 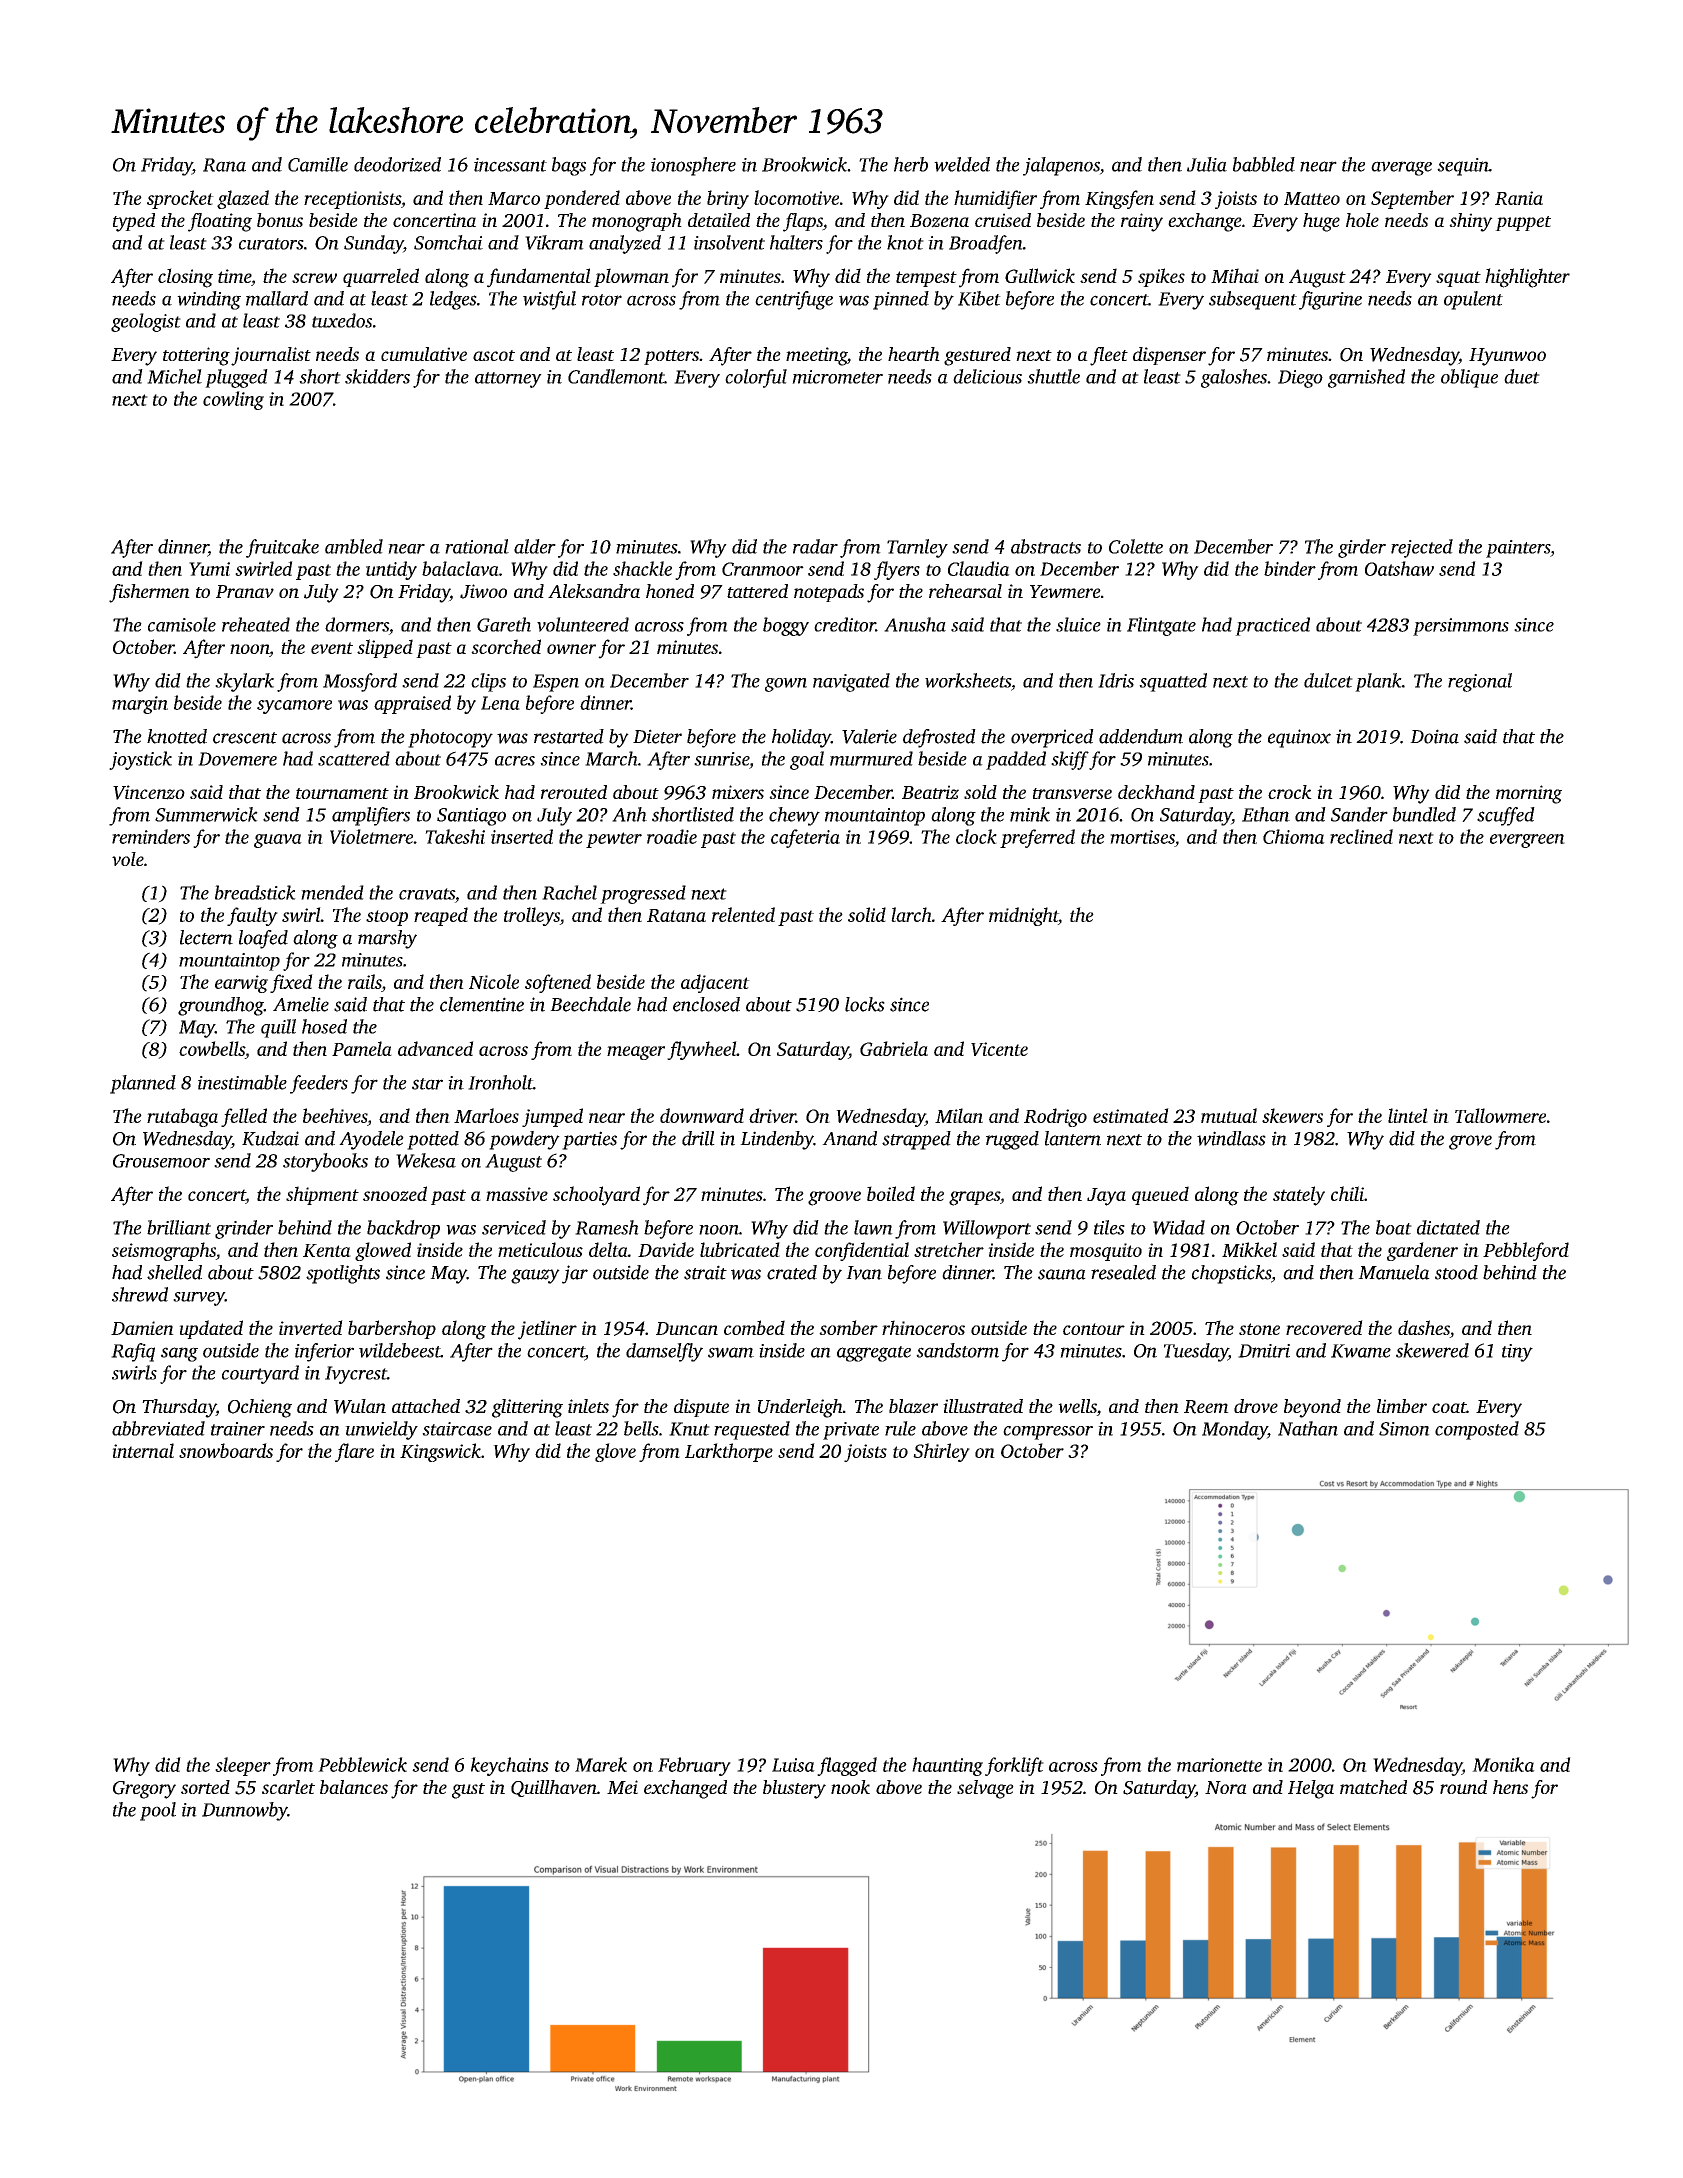 I want to click on dashes, so click(x=1424, y=1329).
